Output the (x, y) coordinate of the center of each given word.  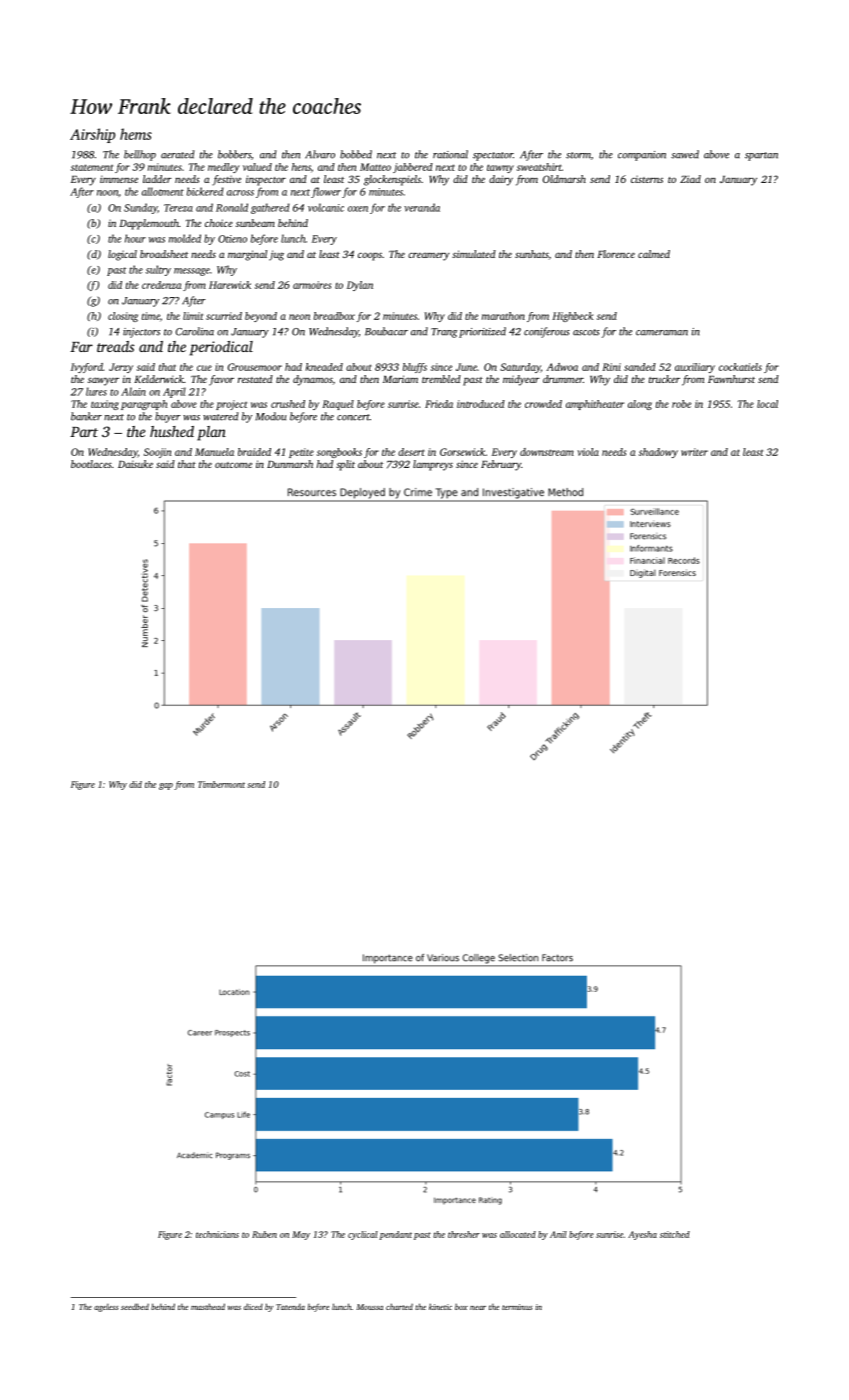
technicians (217, 1234)
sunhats (531, 254)
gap (166, 786)
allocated (518, 1234)
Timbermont (221, 784)
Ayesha (642, 1235)
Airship (92, 135)
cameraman (662, 333)
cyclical (363, 1235)
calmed (654, 254)
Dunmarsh (290, 464)
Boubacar (386, 331)
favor (221, 380)
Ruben (264, 1234)
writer (694, 452)
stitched (675, 1234)
